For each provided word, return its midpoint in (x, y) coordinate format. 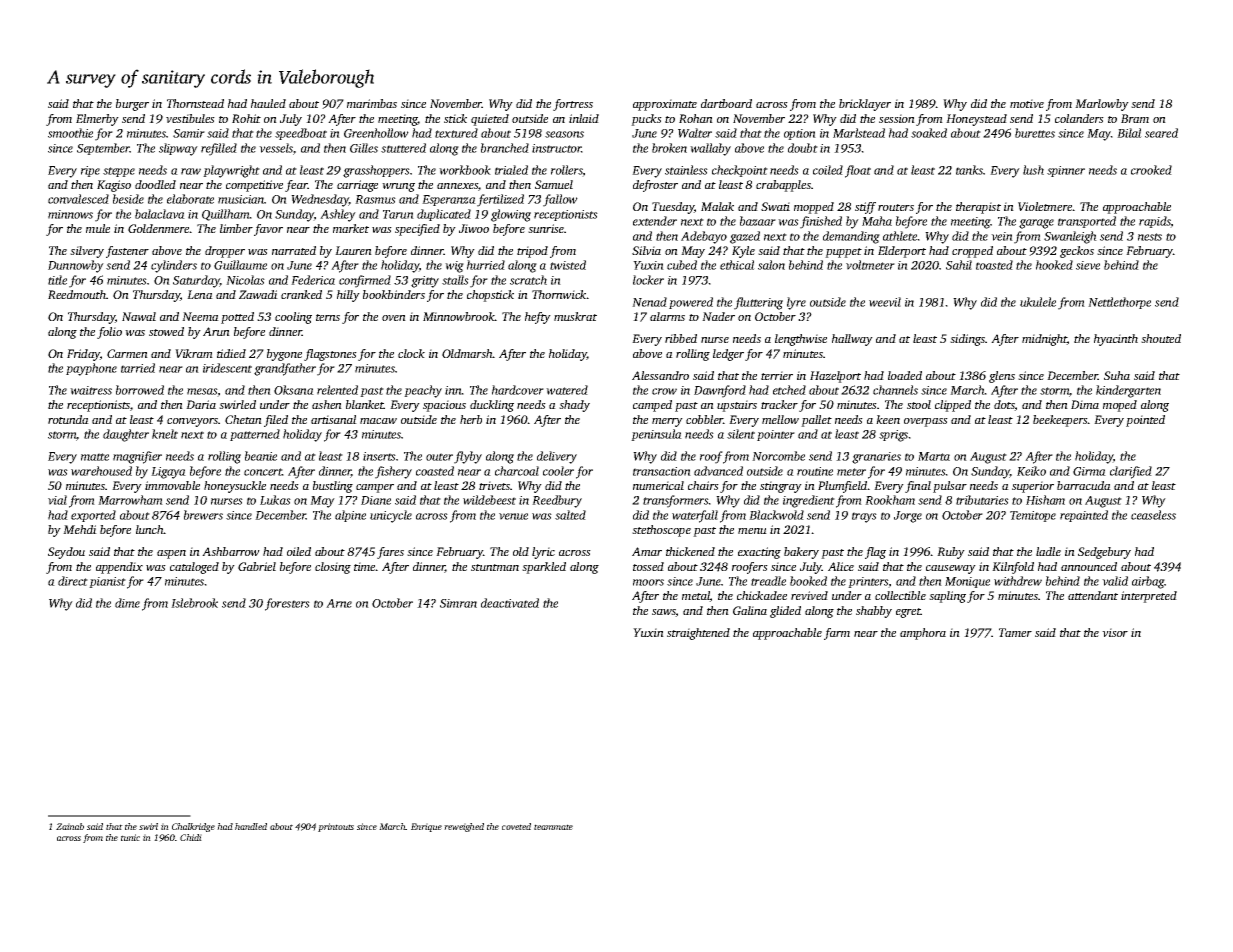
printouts (336, 827)
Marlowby (1102, 105)
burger (132, 105)
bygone (284, 355)
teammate (553, 827)
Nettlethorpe (1119, 303)
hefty (538, 318)
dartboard (726, 103)
